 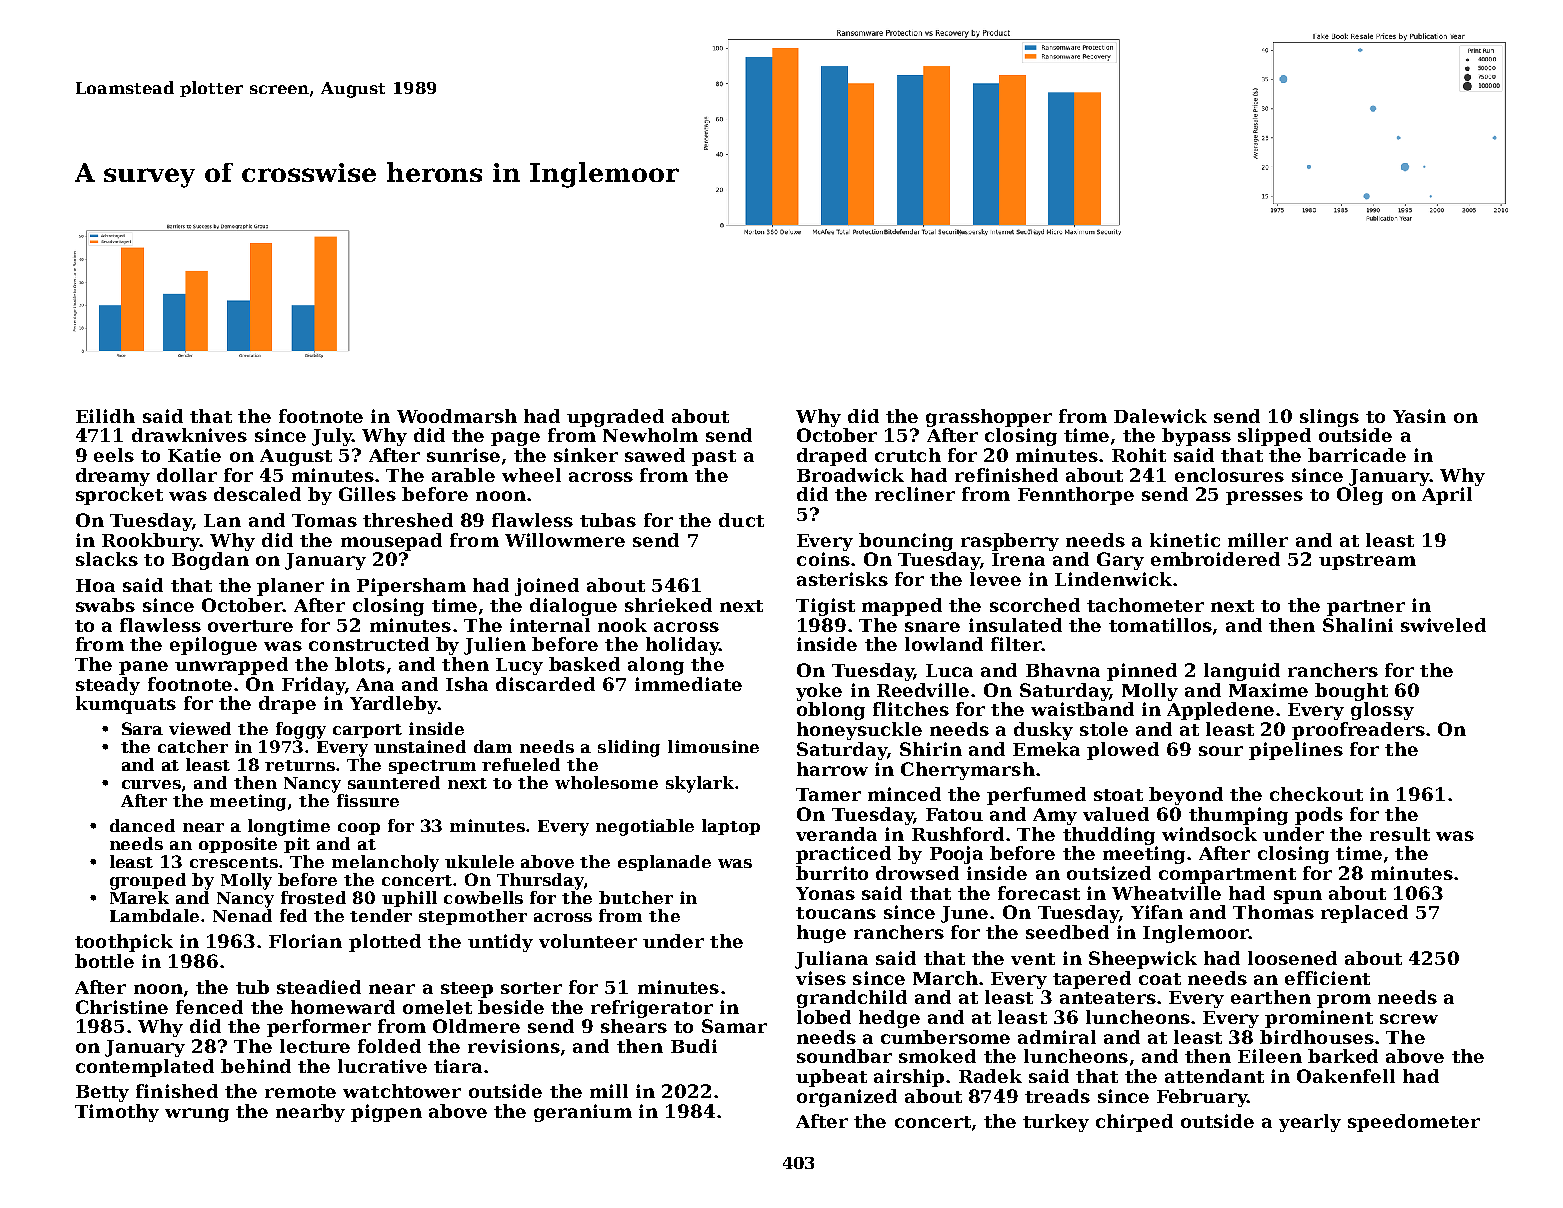 I want to click on along, so click(x=656, y=666).
